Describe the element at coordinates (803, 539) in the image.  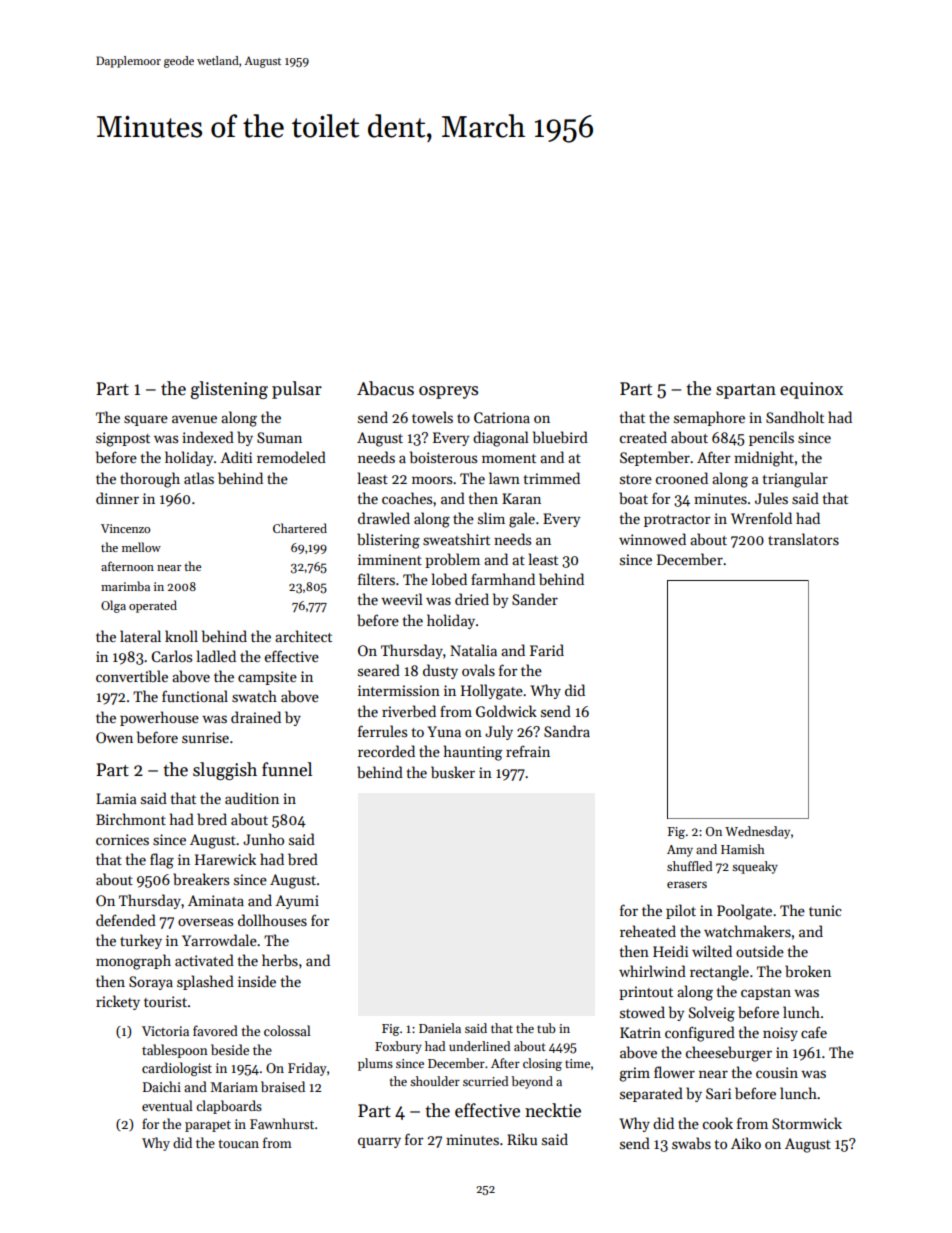
I see `translators` at that location.
